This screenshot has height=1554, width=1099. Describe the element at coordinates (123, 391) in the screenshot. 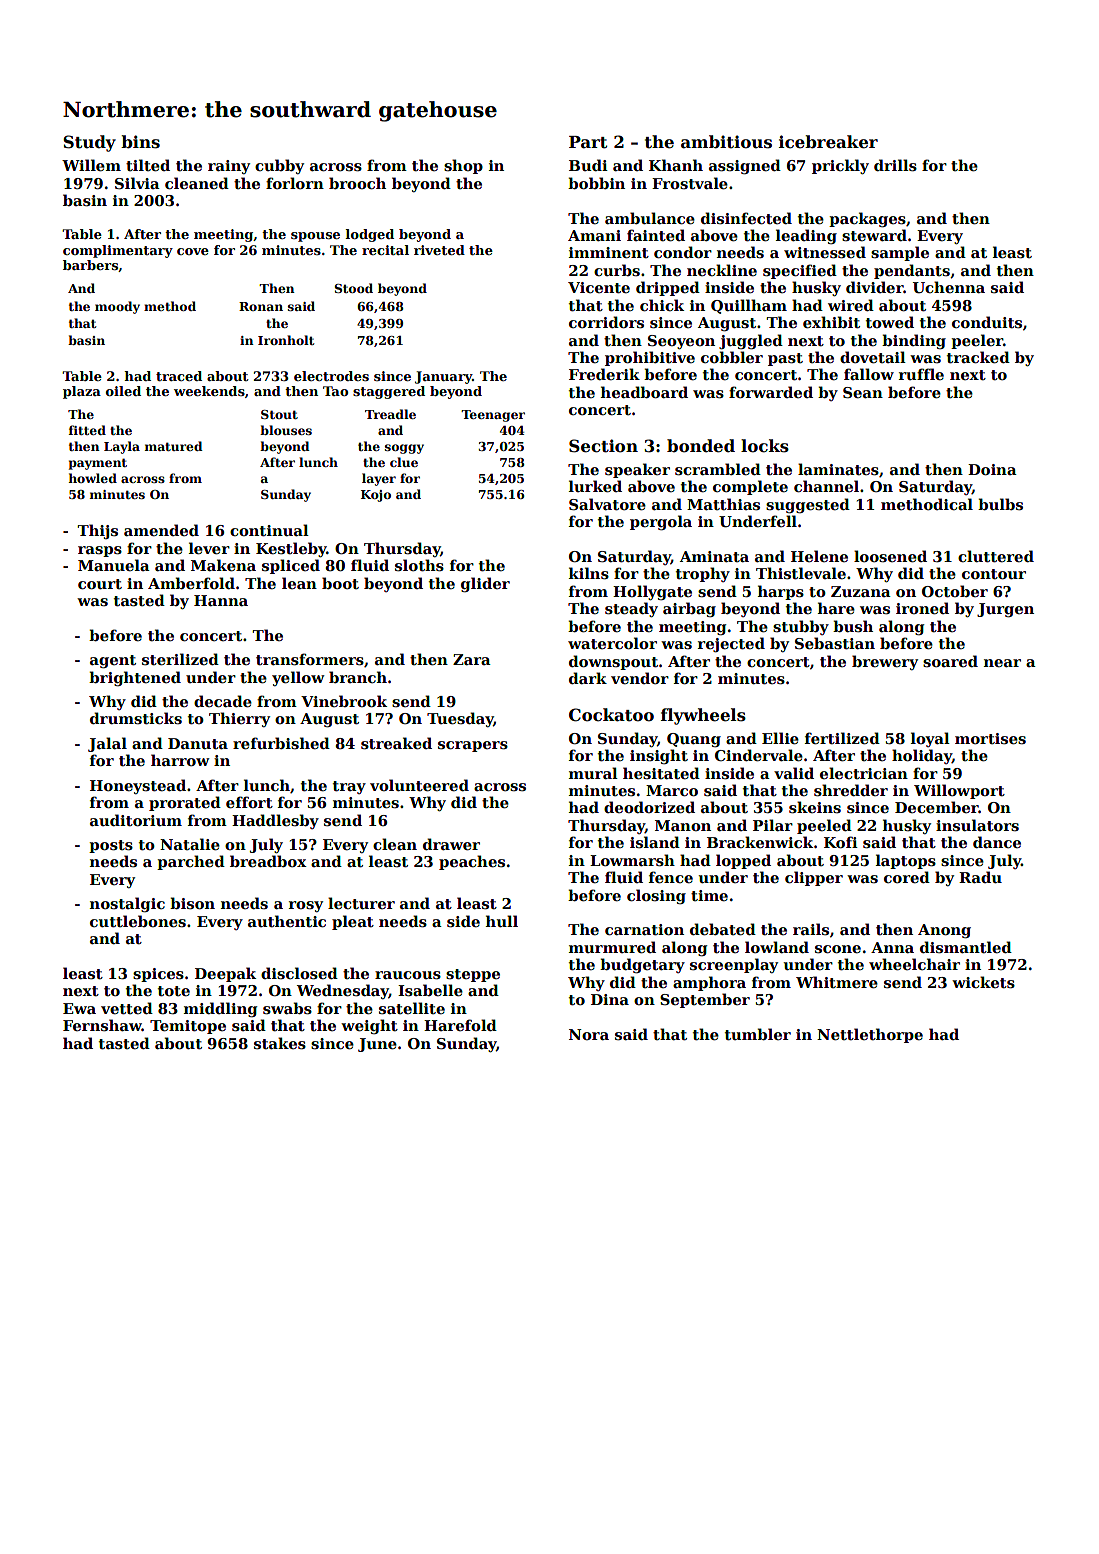

I see `oiled` at that location.
